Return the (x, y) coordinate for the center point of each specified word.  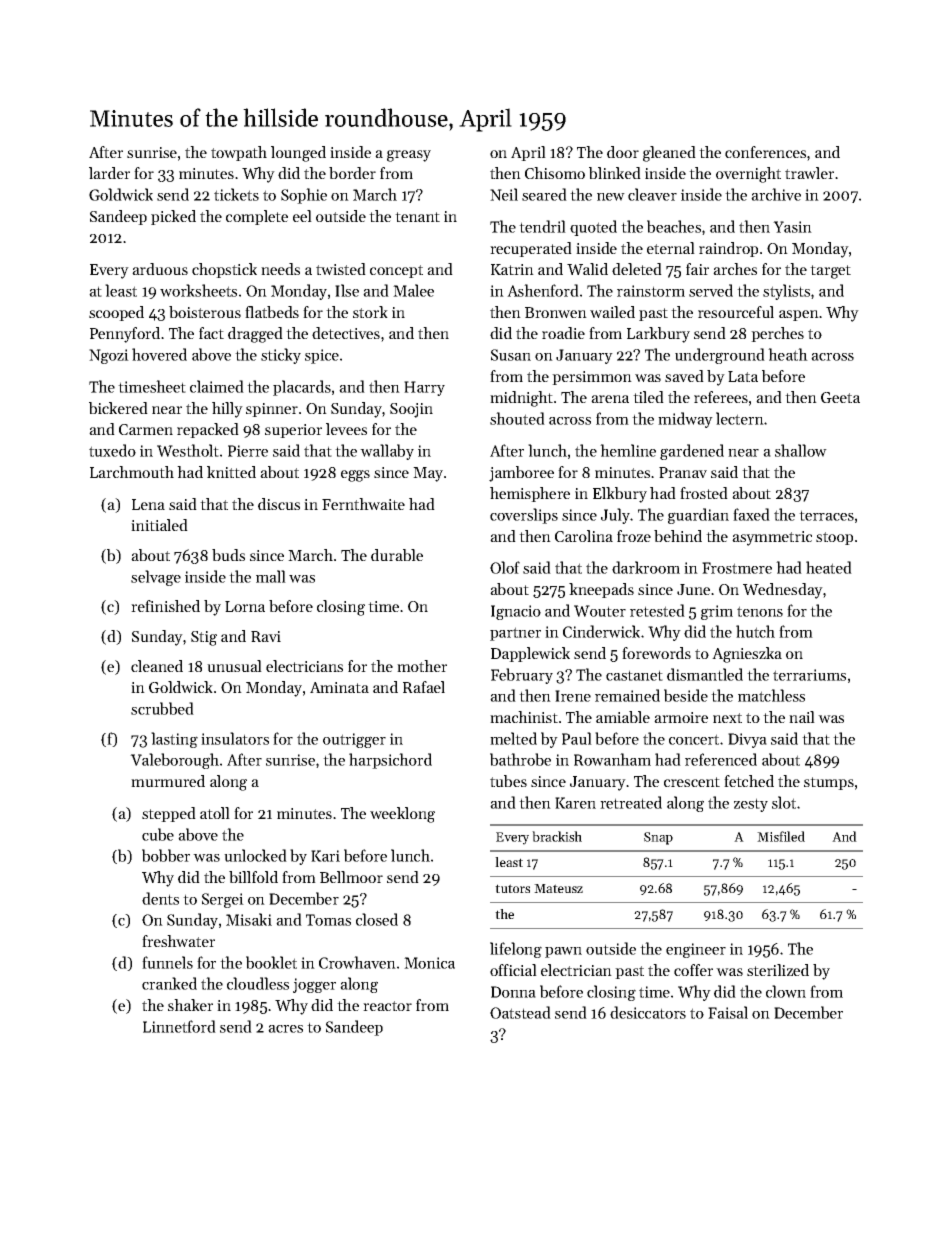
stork (370, 312)
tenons (760, 611)
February (522, 676)
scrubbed (162, 708)
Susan (511, 355)
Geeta (840, 397)
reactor (387, 1006)
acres (285, 1029)
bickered (118, 408)
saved (684, 376)
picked (173, 217)
